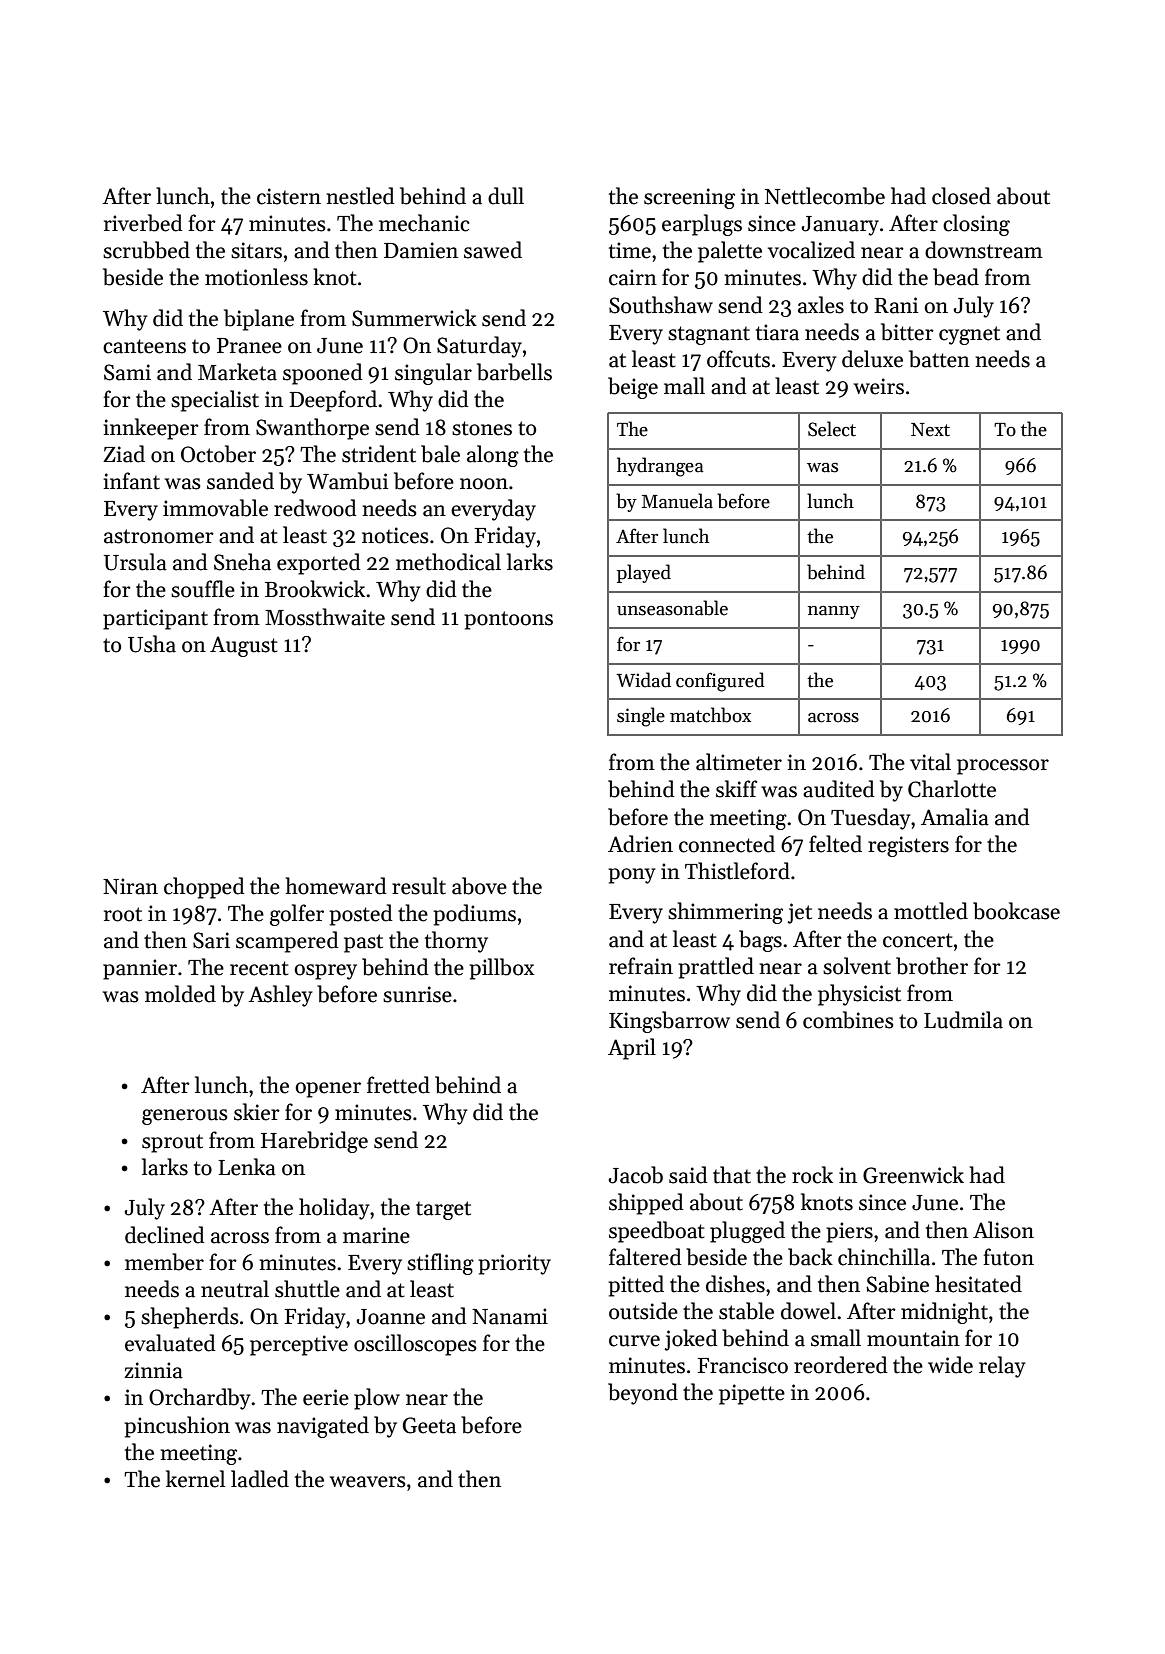 The width and height of the screenshot is (1165, 1654). What do you see at coordinates (747, 1232) in the screenshot?
I see `plugged` at bounding box center [747, 1232].
